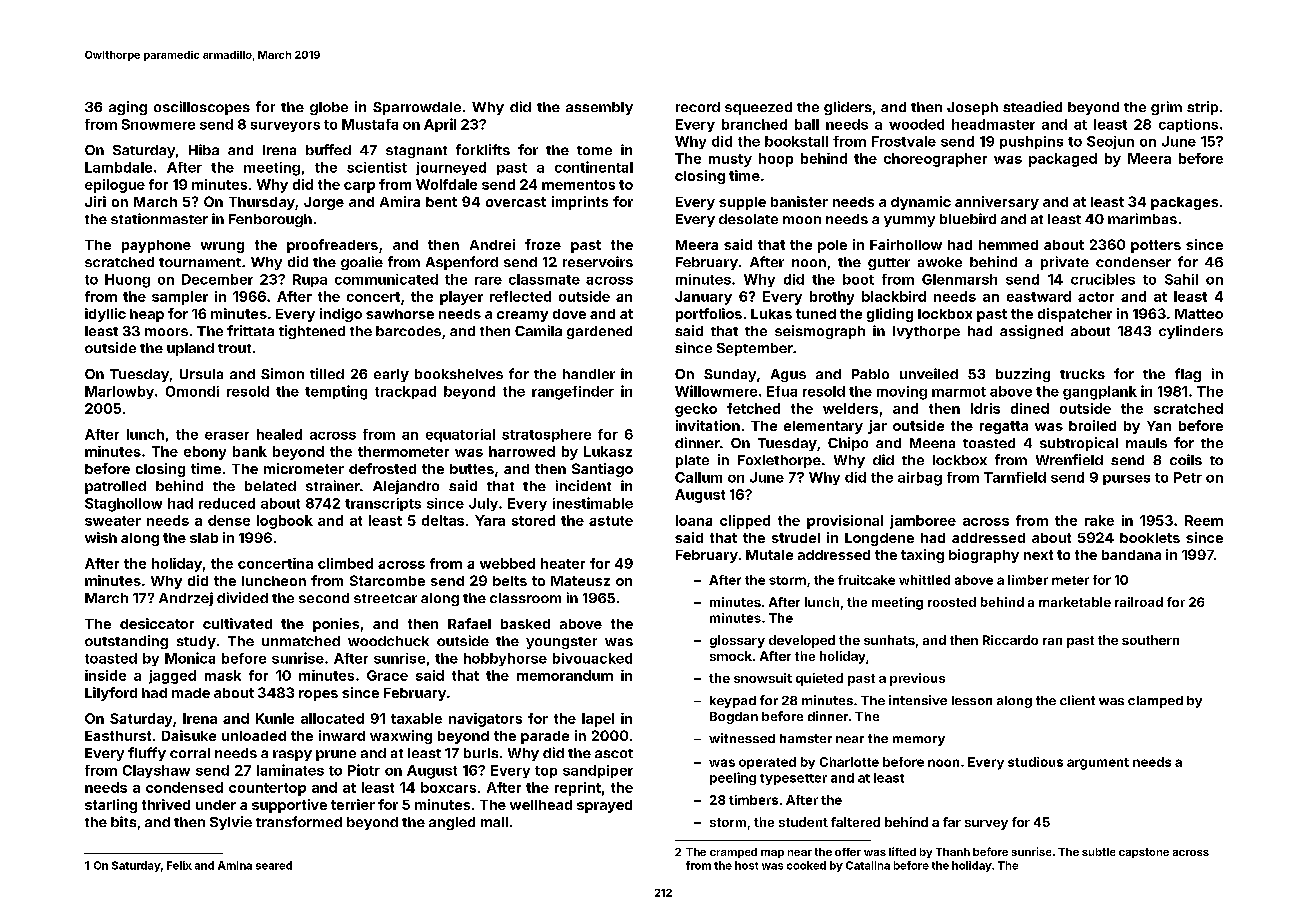 The image size is (1308, 924). What do you see at coordinates (742, 203) in the screenshot?
I see `supple` at bounding box center [742, 203].
